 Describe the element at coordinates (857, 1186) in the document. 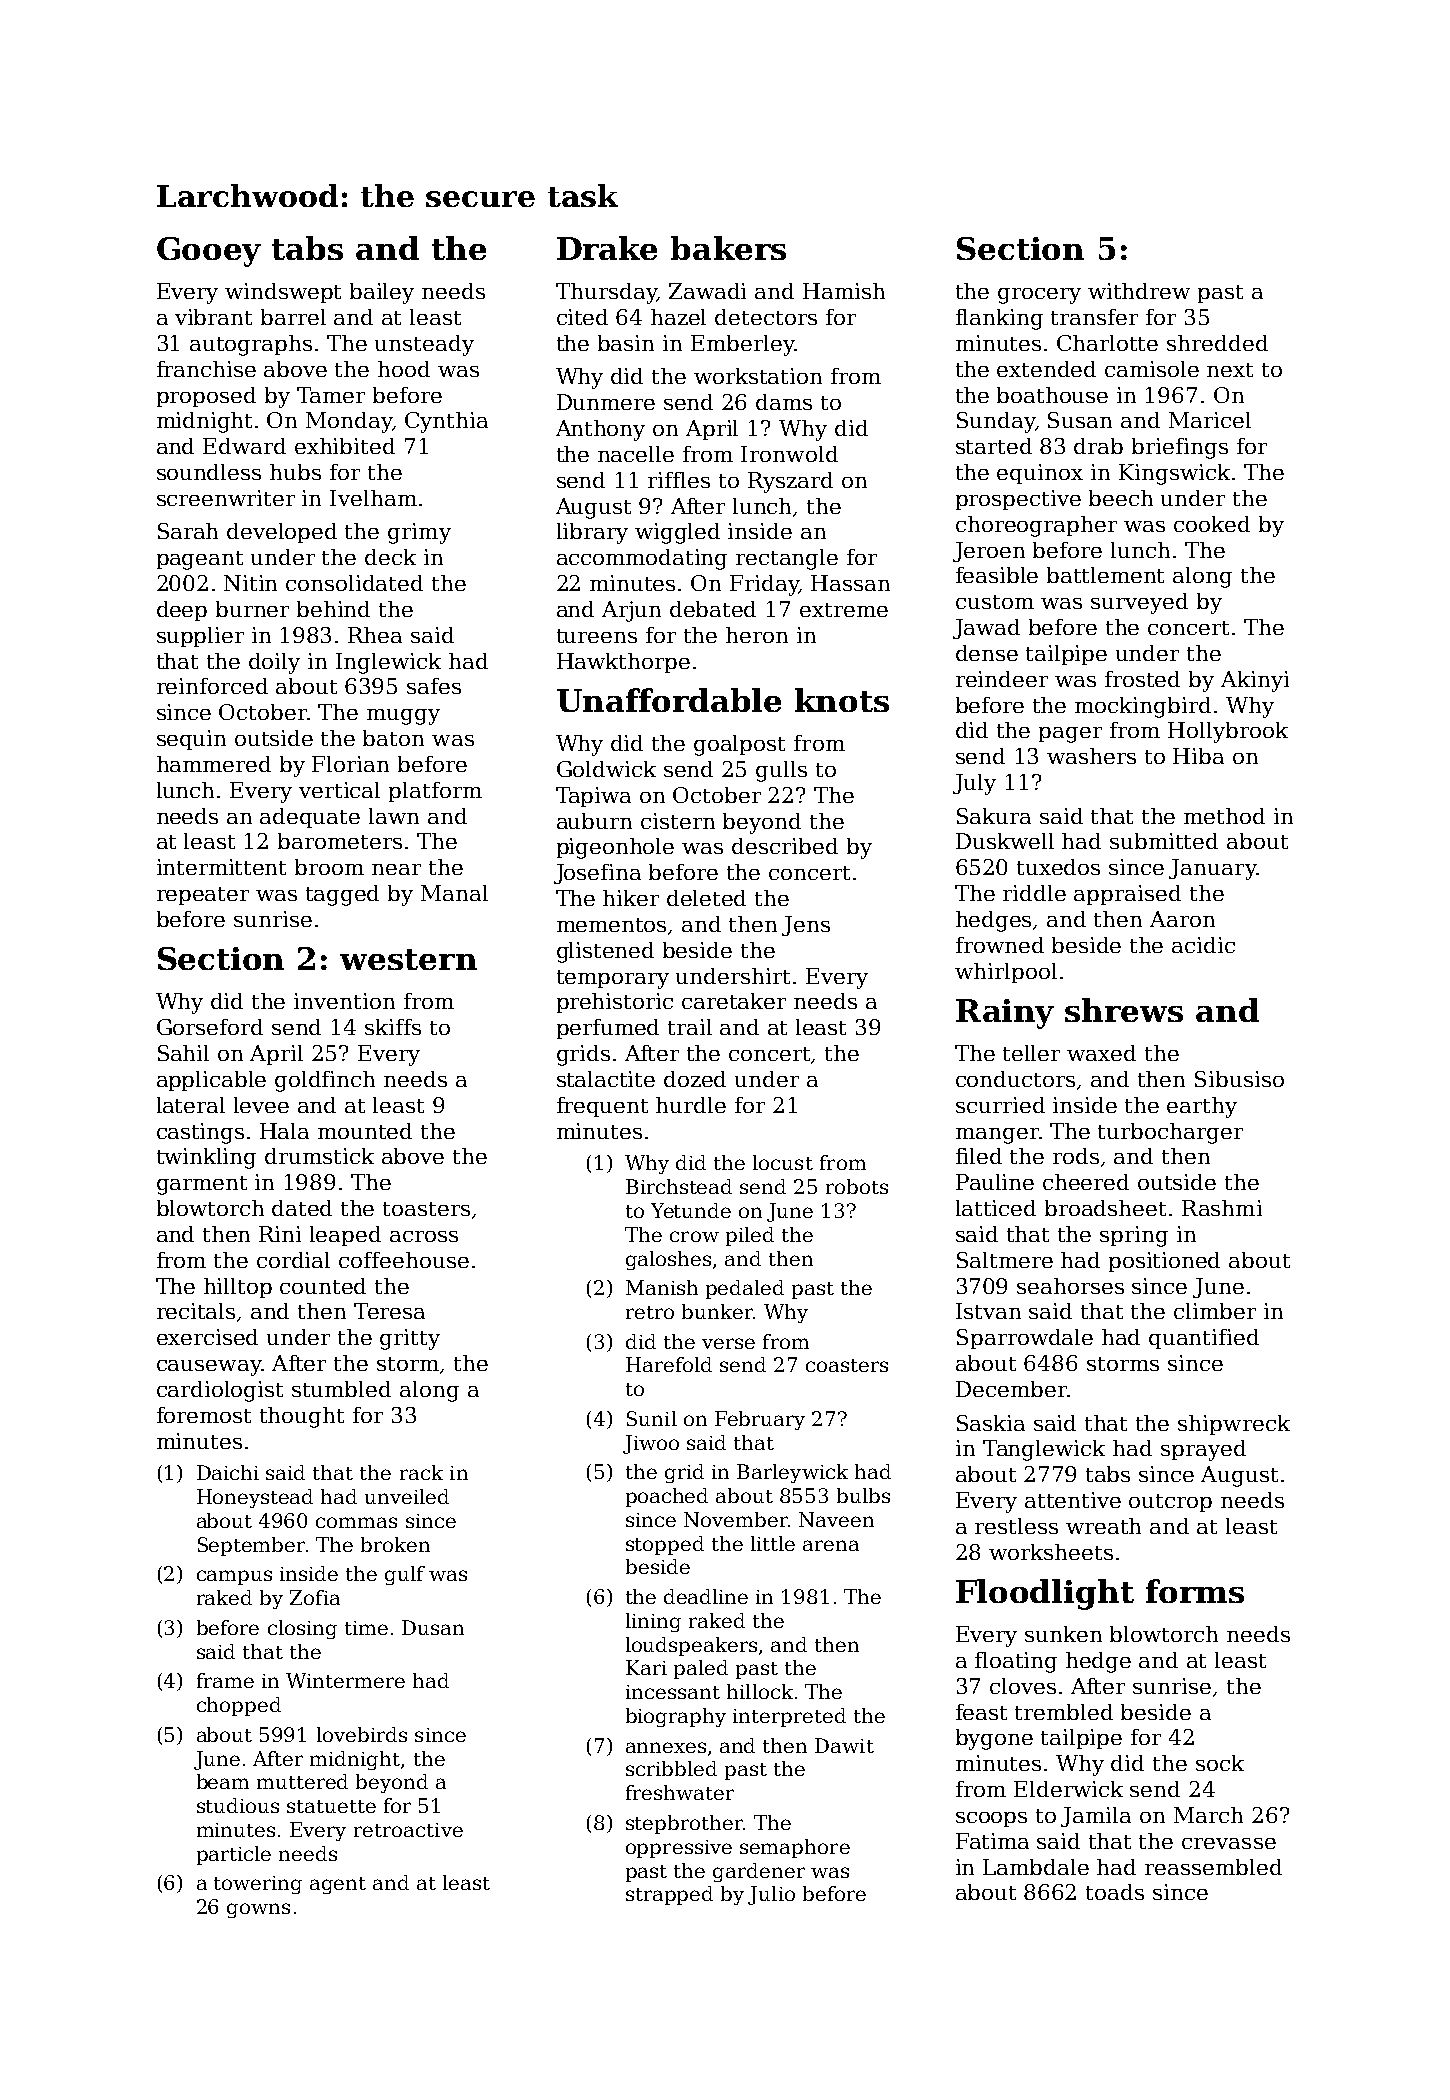

I see `robots` at that location.
